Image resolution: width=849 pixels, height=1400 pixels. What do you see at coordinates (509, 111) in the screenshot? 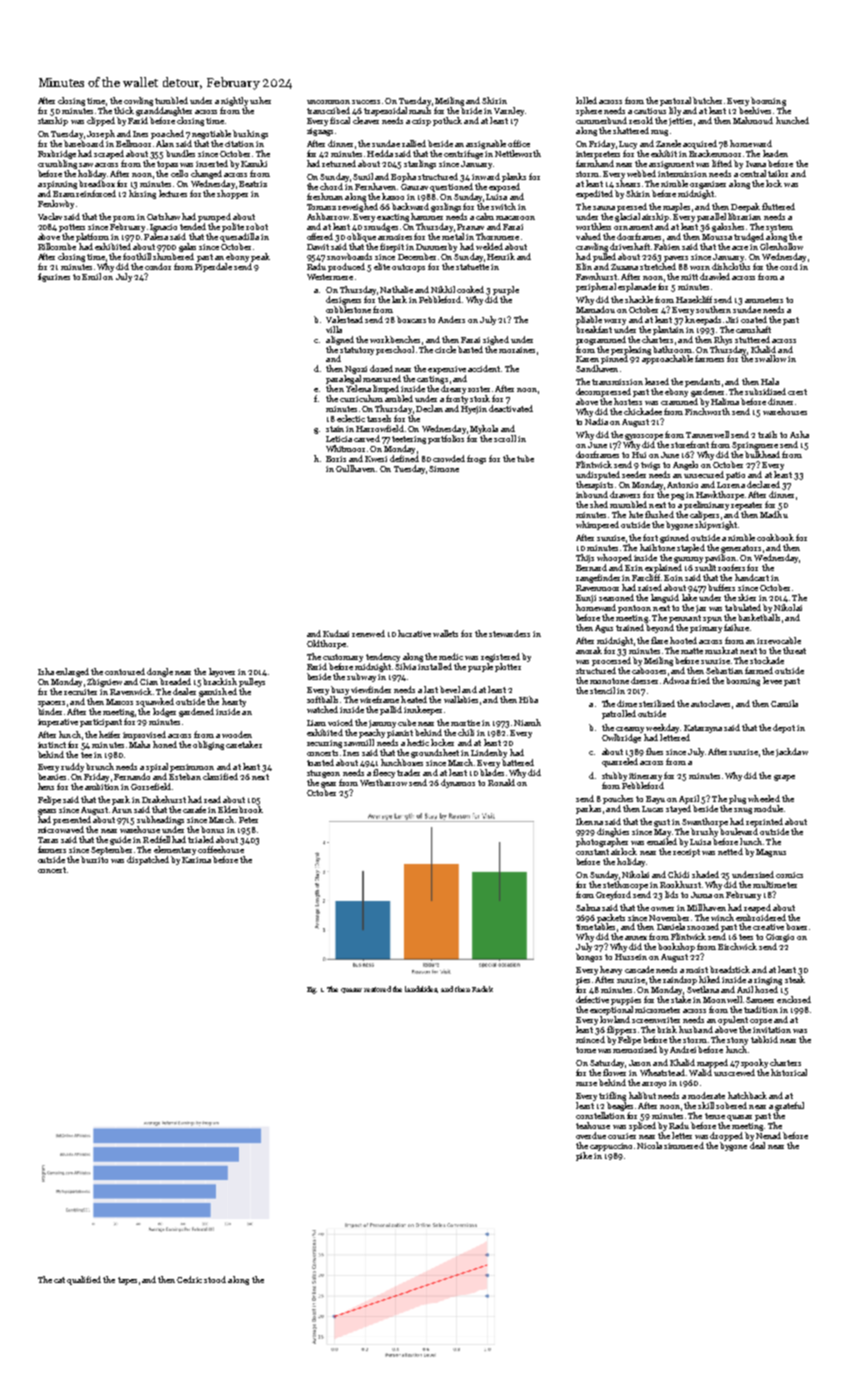
I see `Varnley` at bounding box center [509, 111].
